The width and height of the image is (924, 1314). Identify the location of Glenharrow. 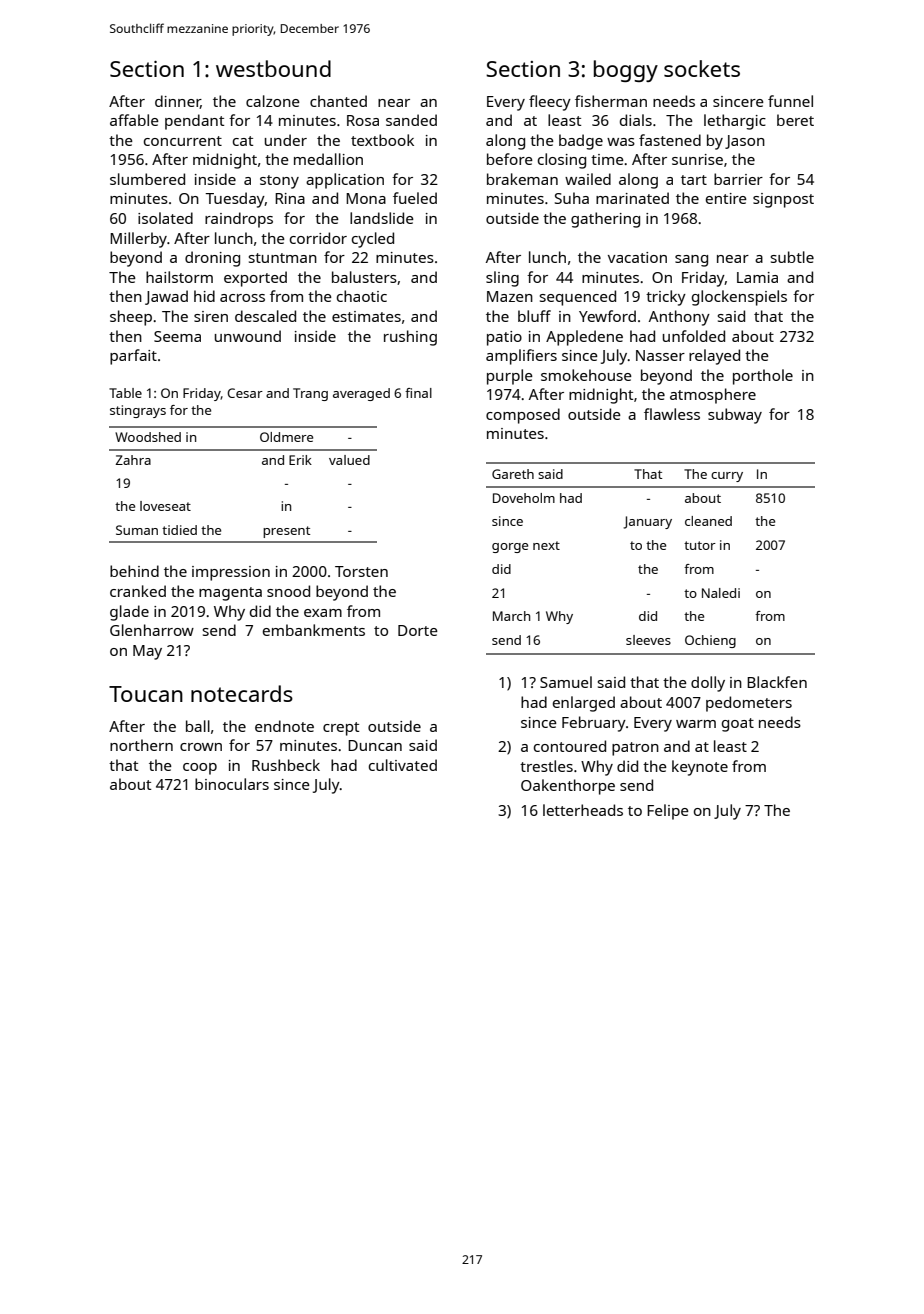
(152, 630).
